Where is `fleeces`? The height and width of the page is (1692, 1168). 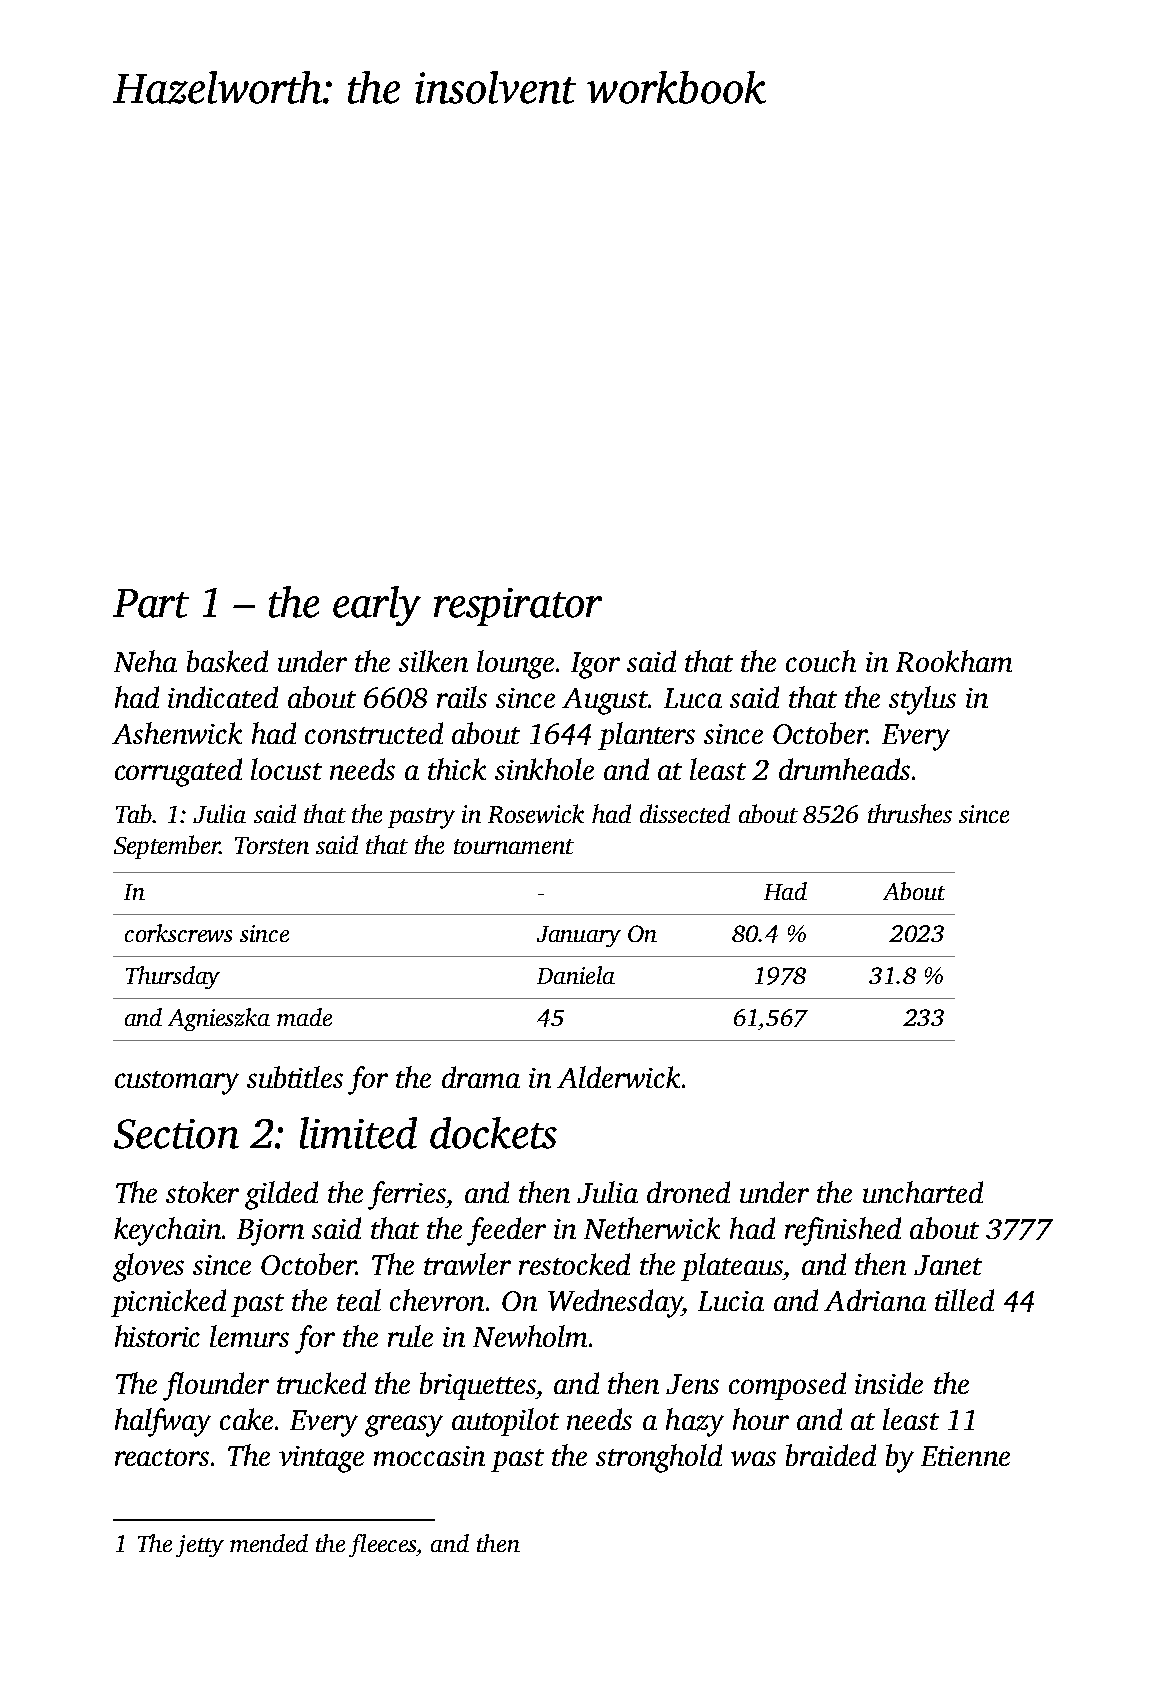 fleeces is located at coordinates (383, 1545).
